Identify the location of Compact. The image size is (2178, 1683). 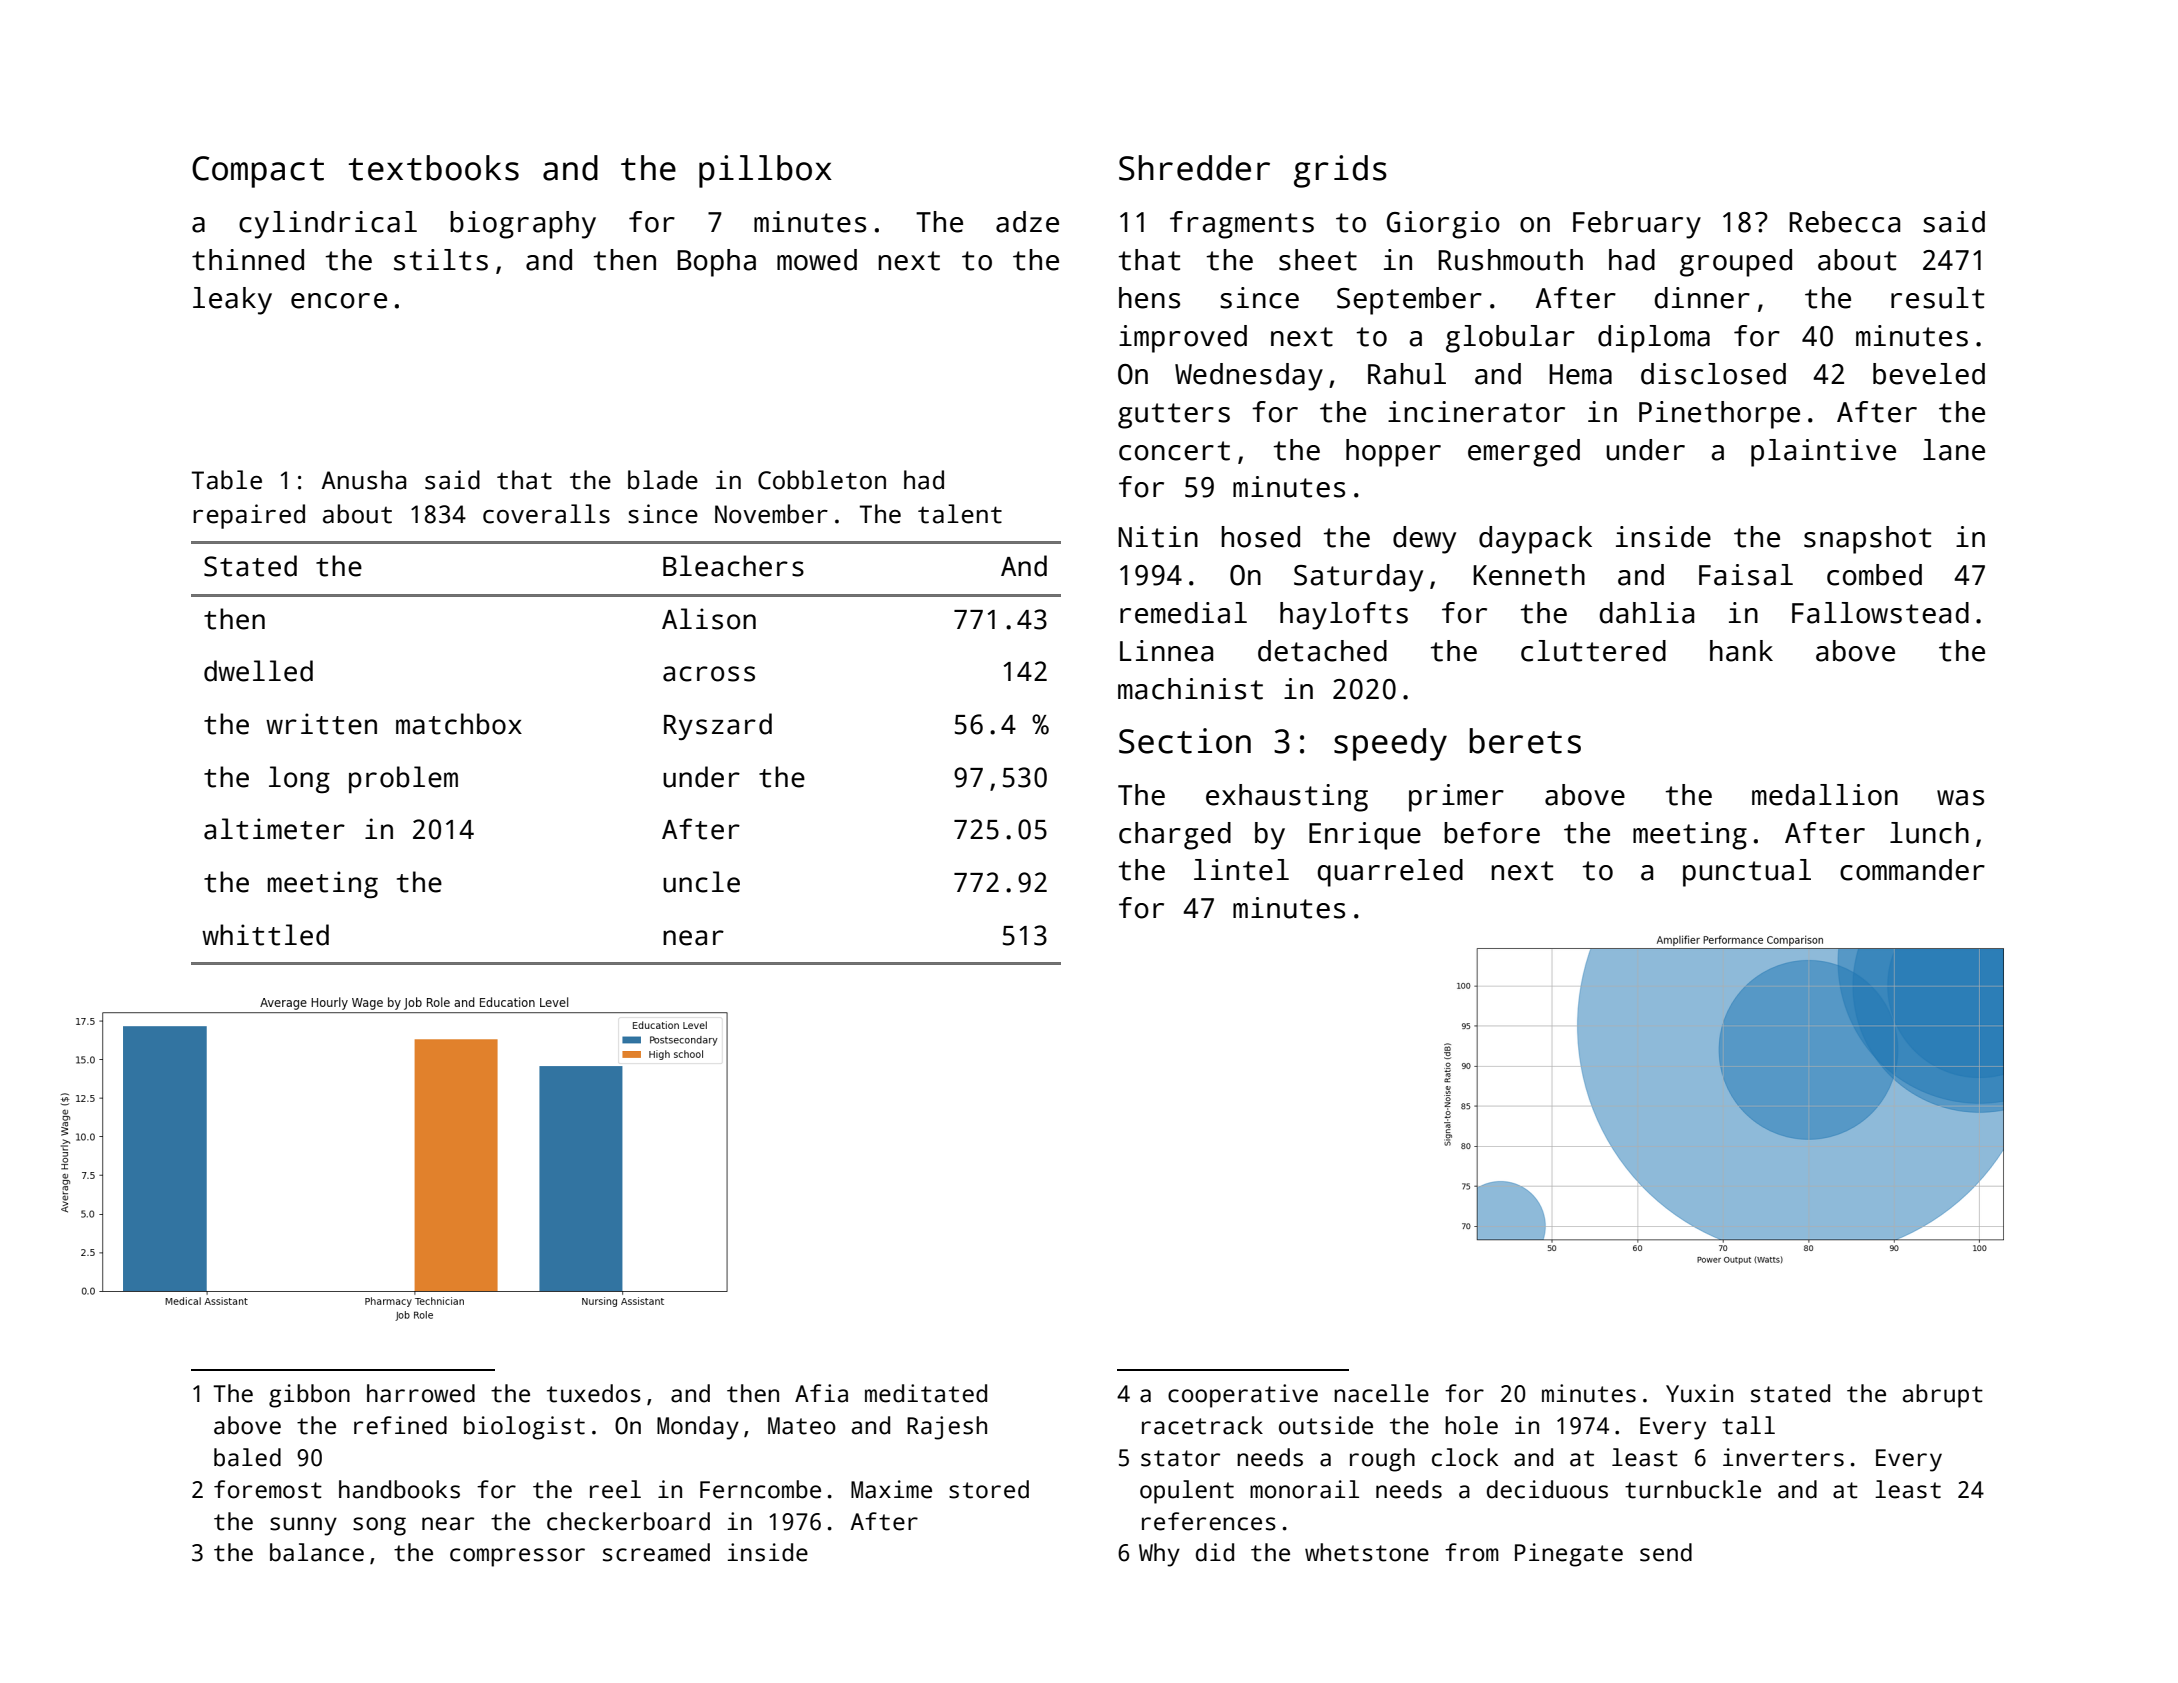
(258, 172).
